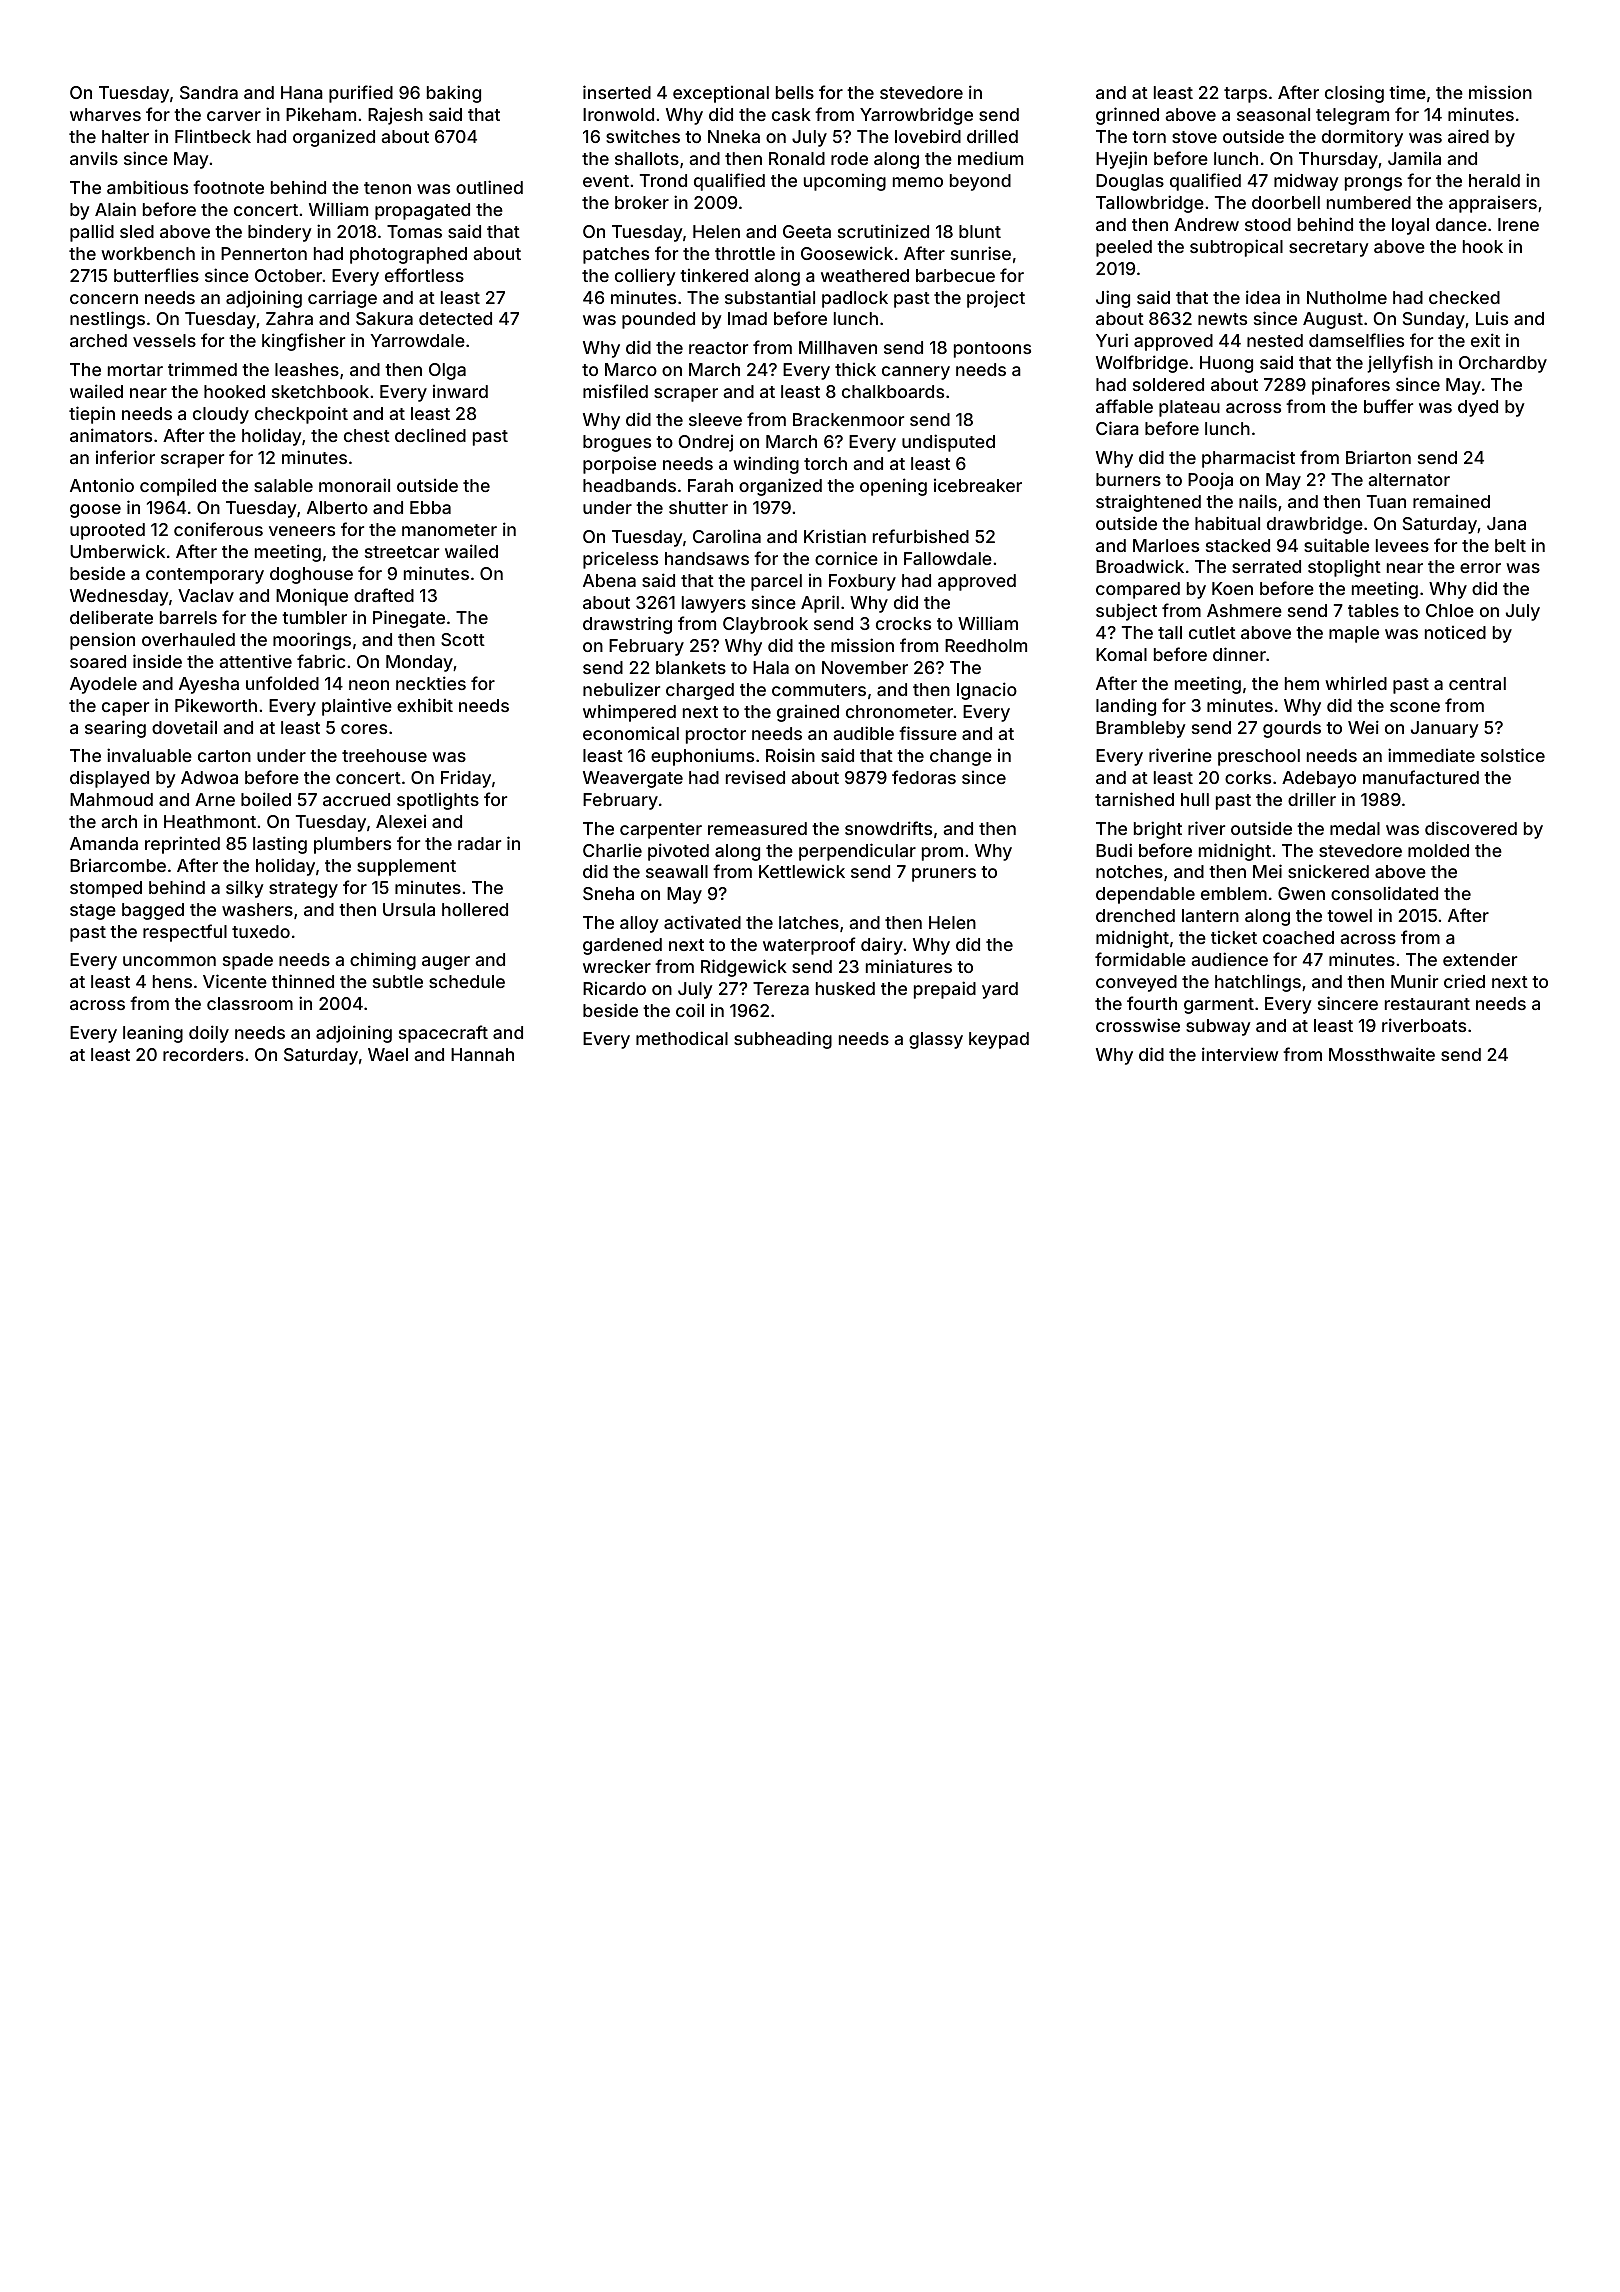 This document has width=1620, height=2292. What do you see at coordinates (312, 641) in the document?
I see `moorings` at bounding box center [312, 641].
